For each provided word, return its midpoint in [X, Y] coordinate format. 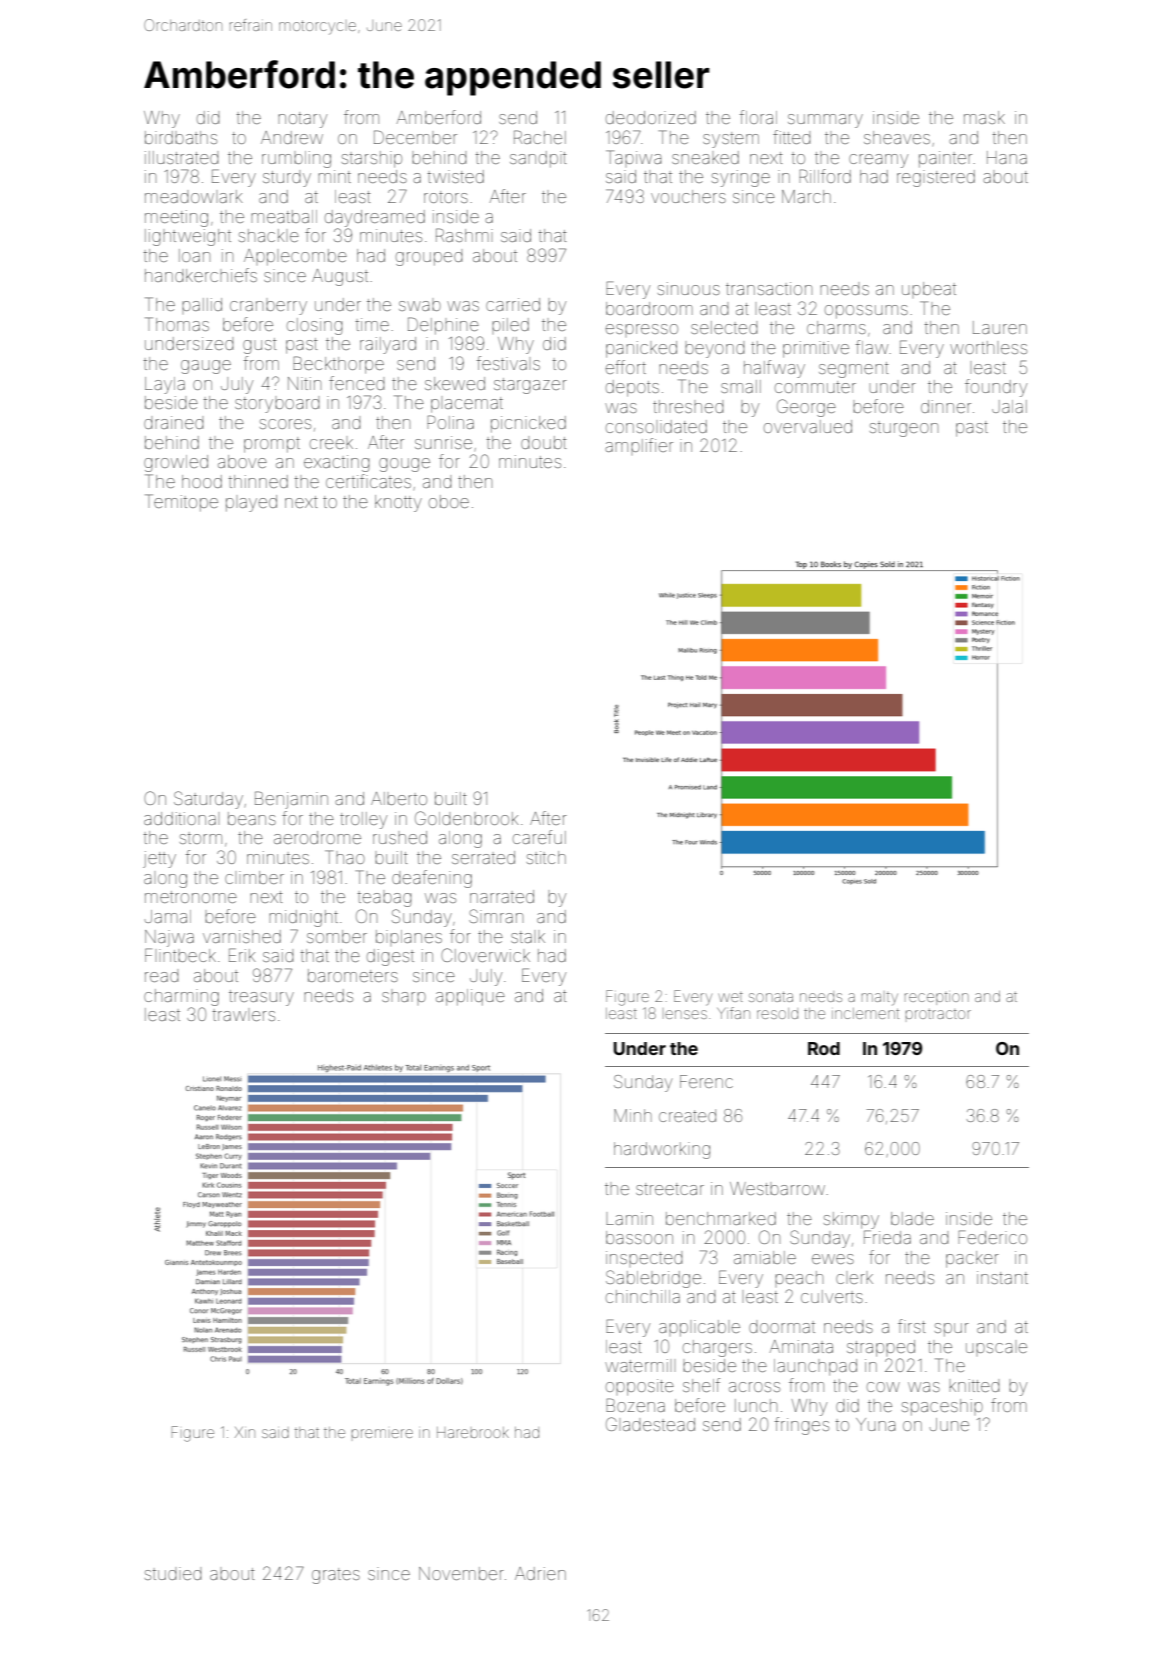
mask [984, 117]
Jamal [168, 916]
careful [539, 837]
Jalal [1009, 406]
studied [173, 1573]
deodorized [651, 117]
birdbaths [181, 137]
